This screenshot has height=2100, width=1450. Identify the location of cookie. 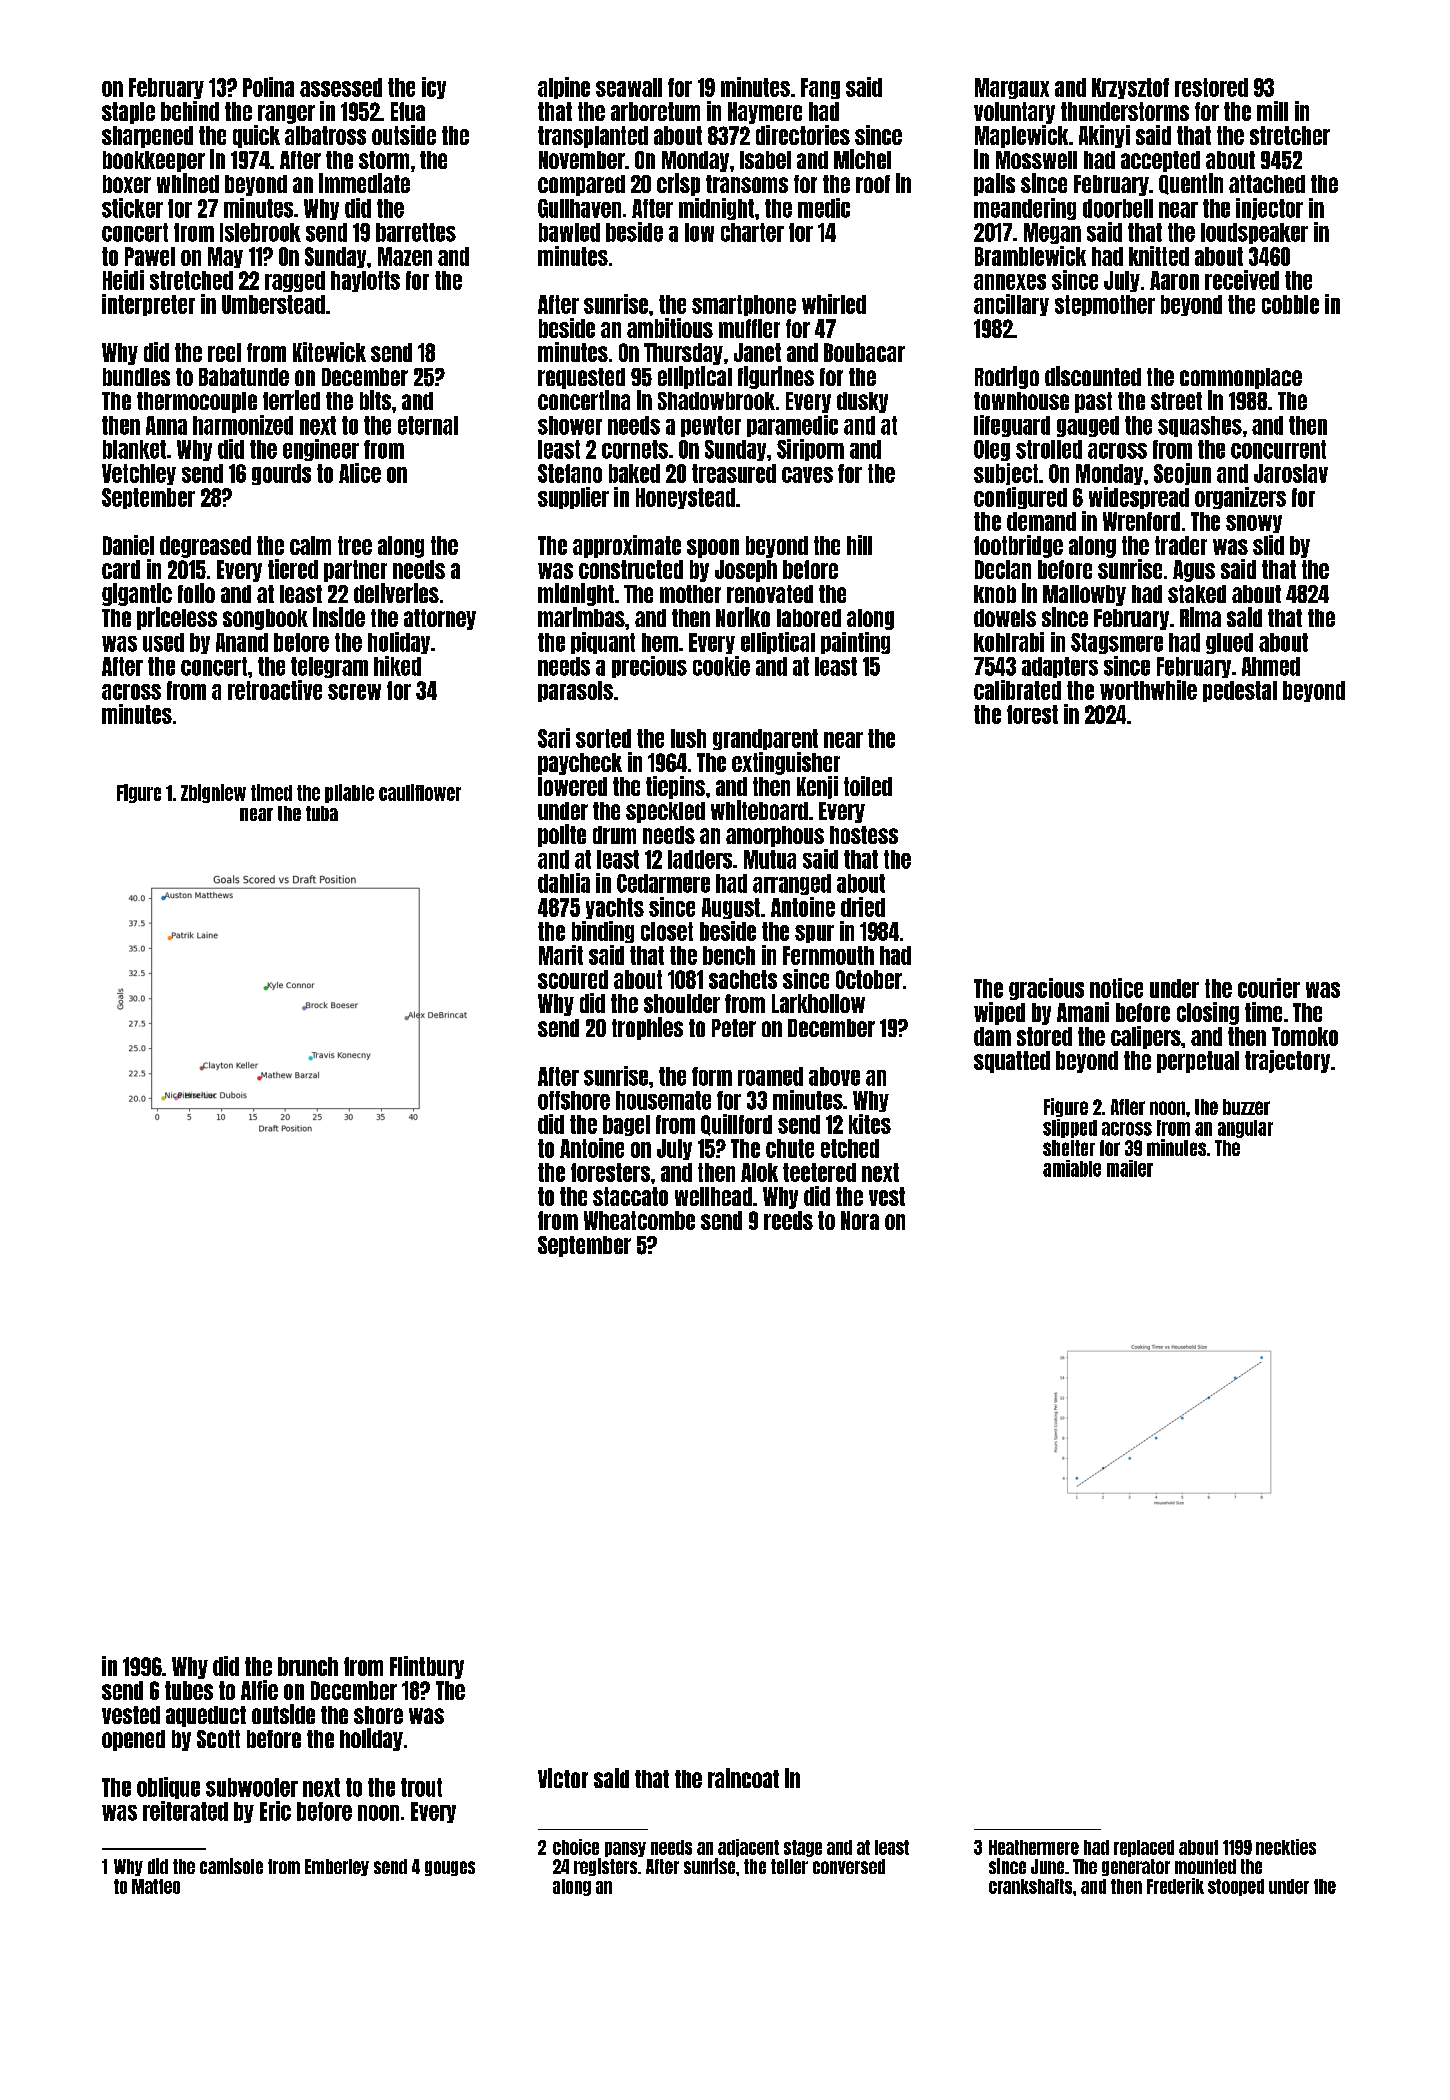
(721, 666).
